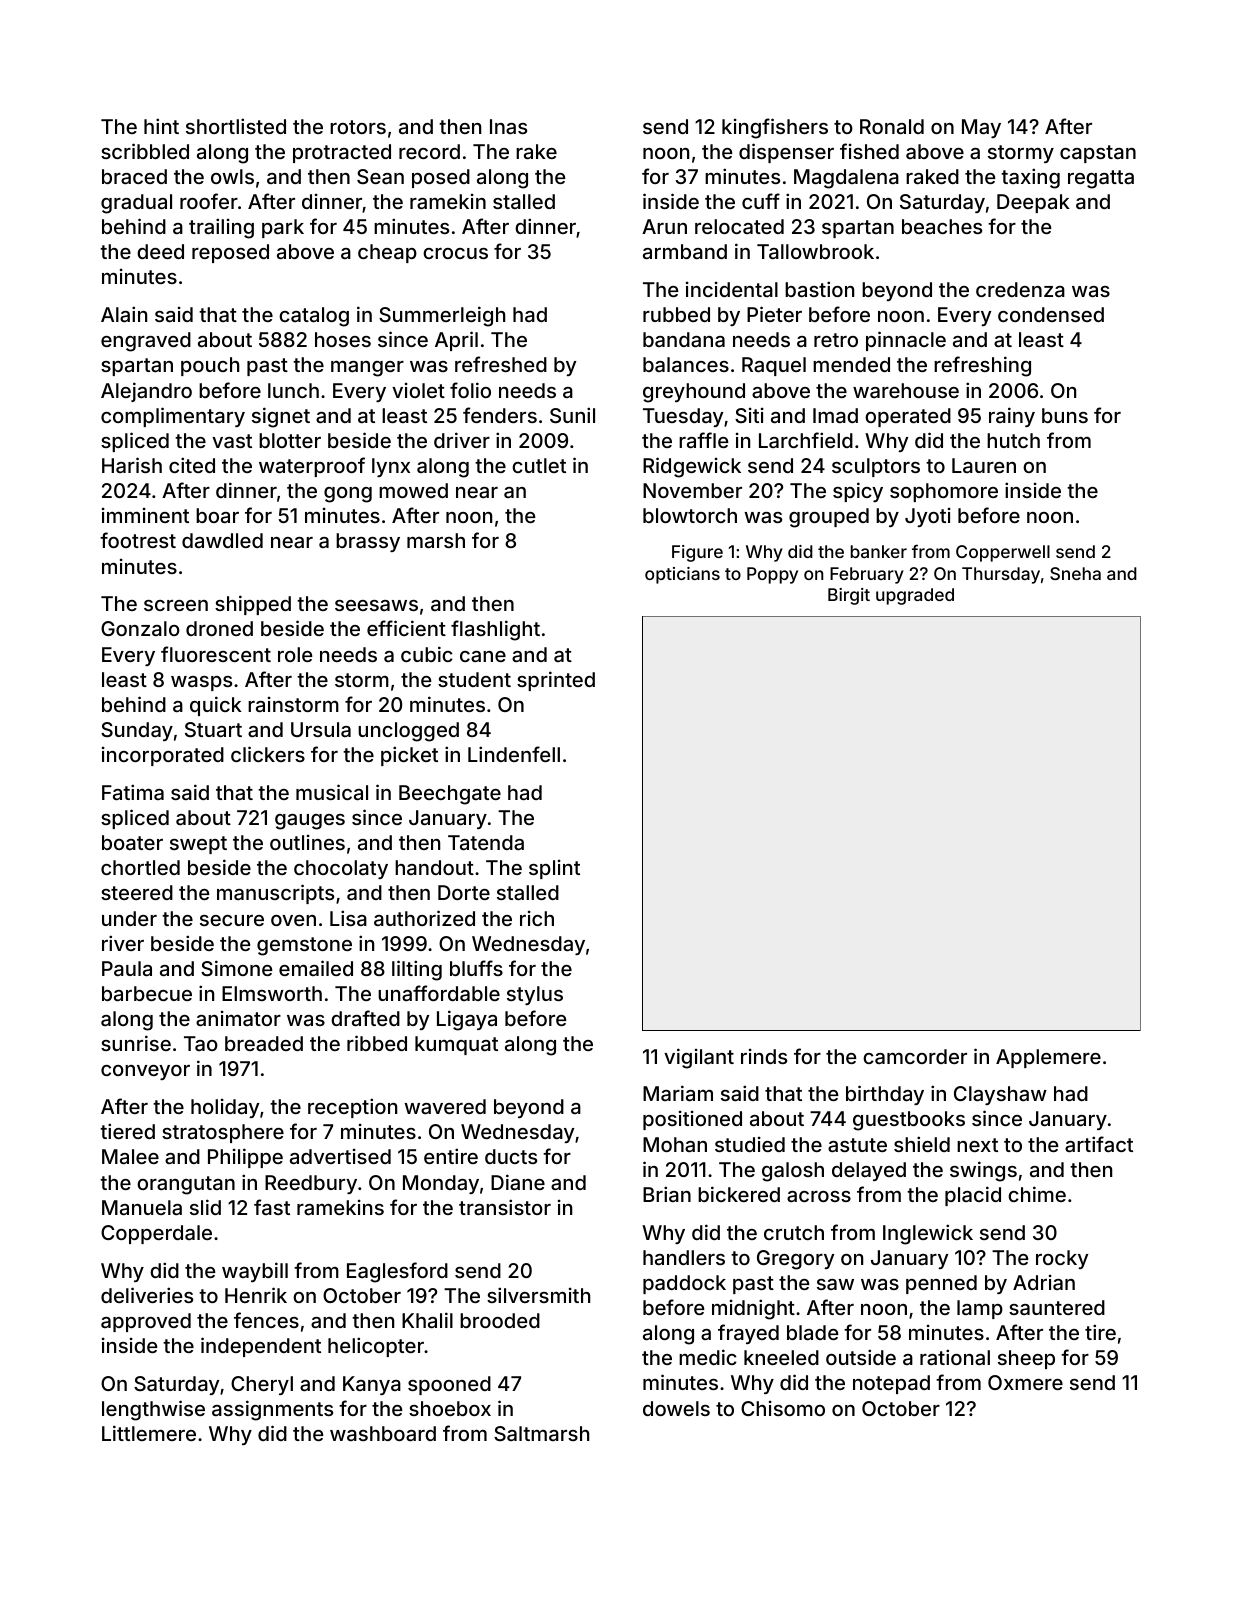  What do you see at coordinates (225, 1108) in the document?
I see `holiday` at bounding box center [225, 1108].
